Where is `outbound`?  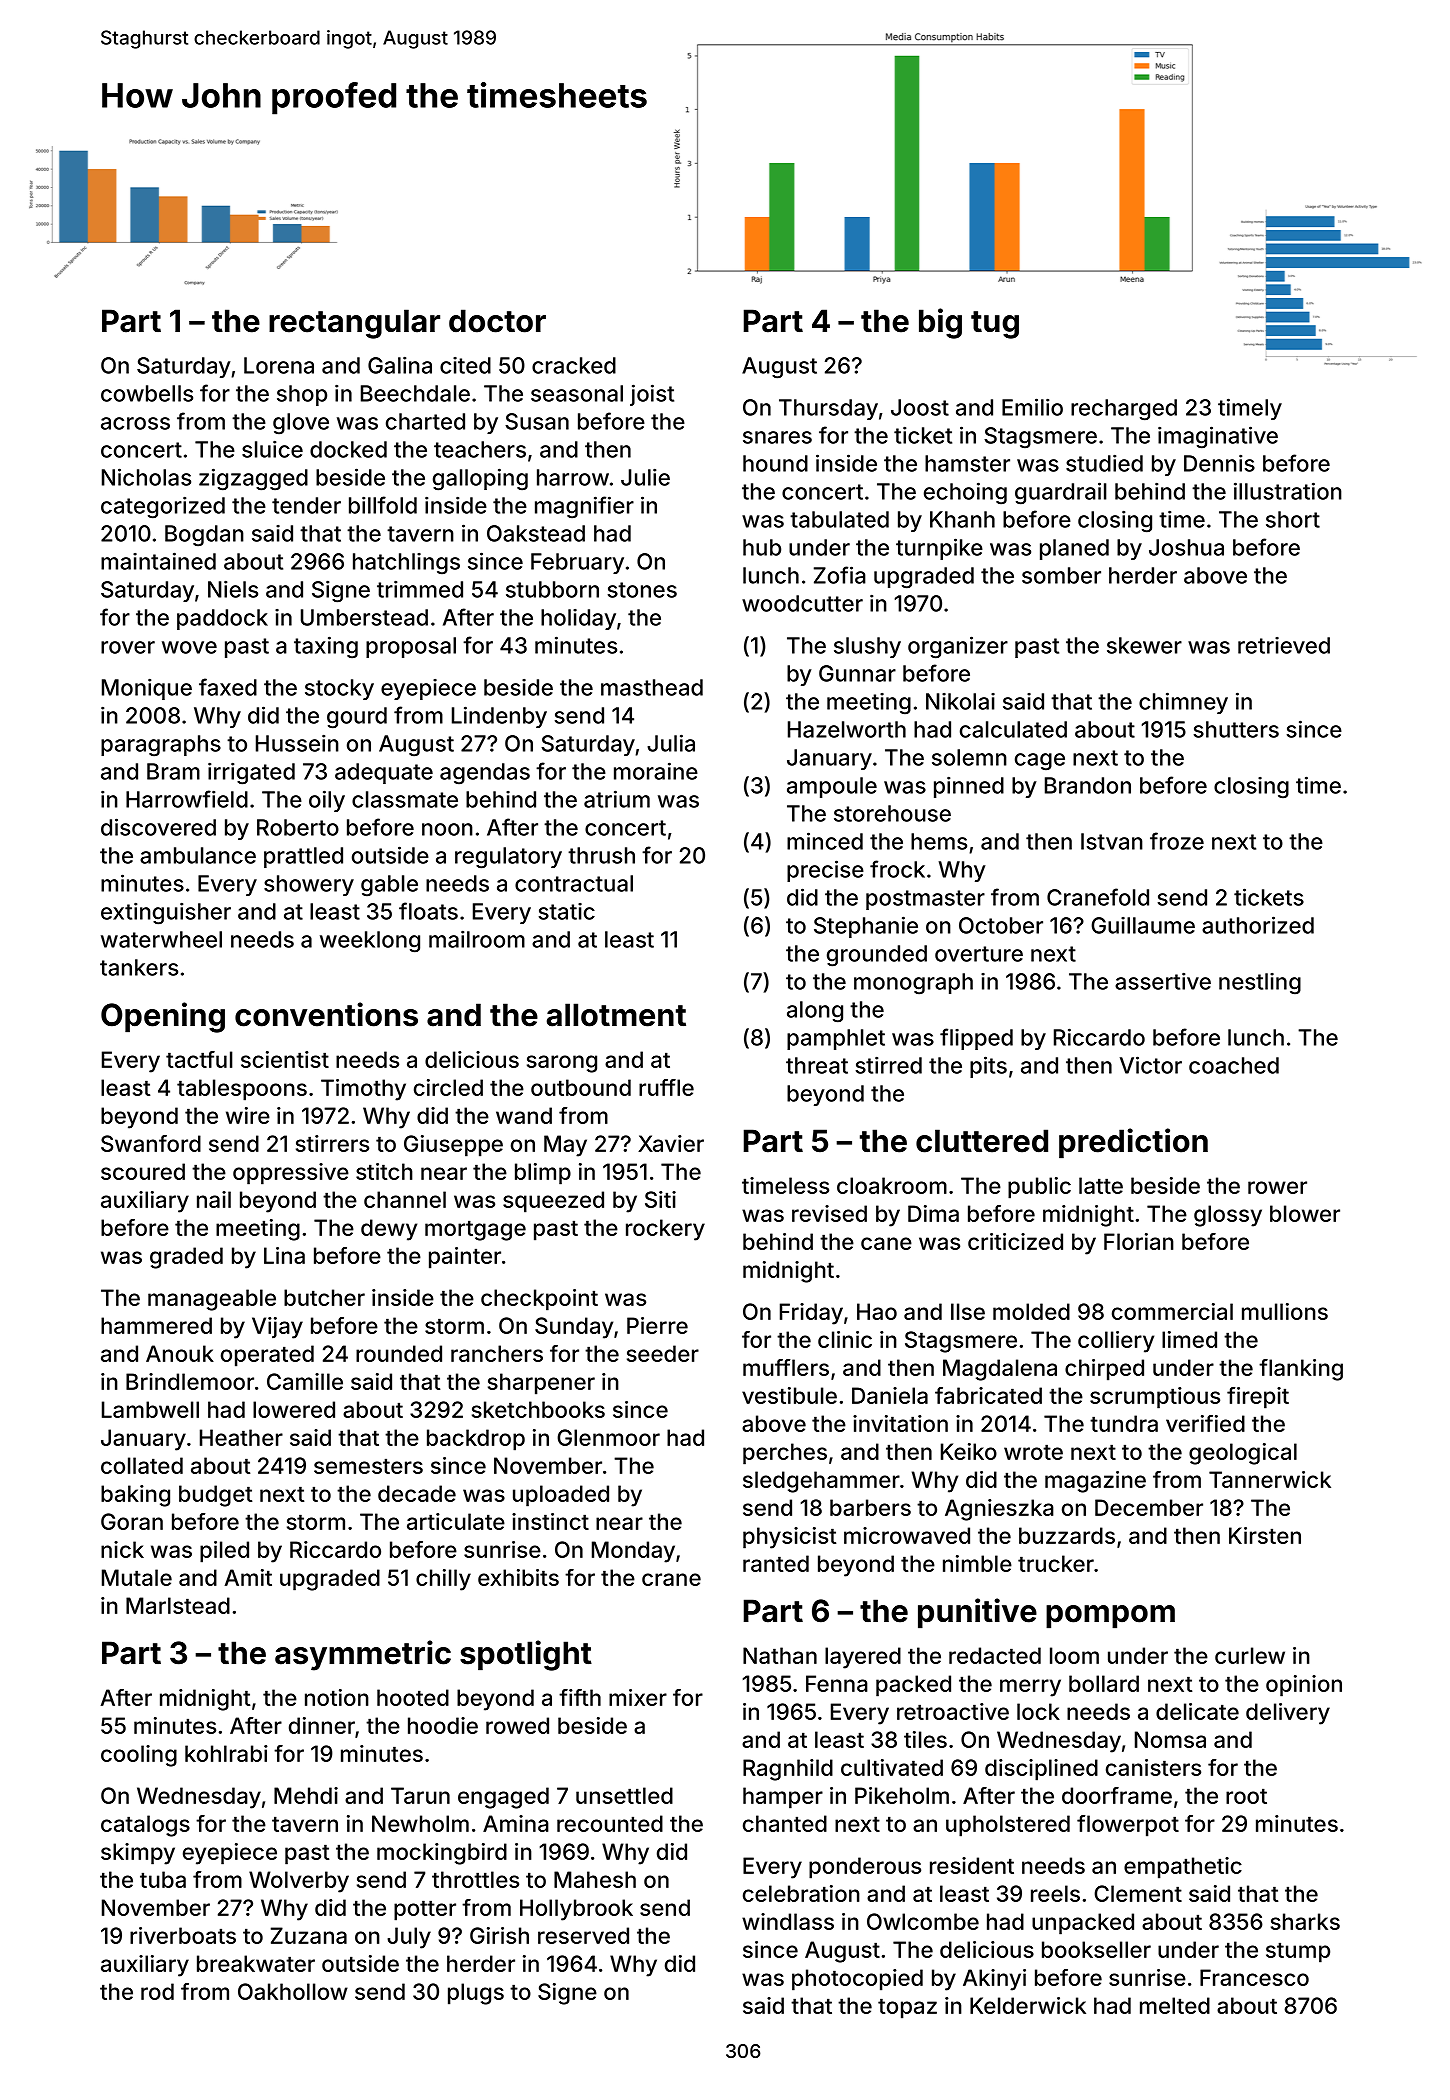
outbound is located at coordinates (581, 1087).
